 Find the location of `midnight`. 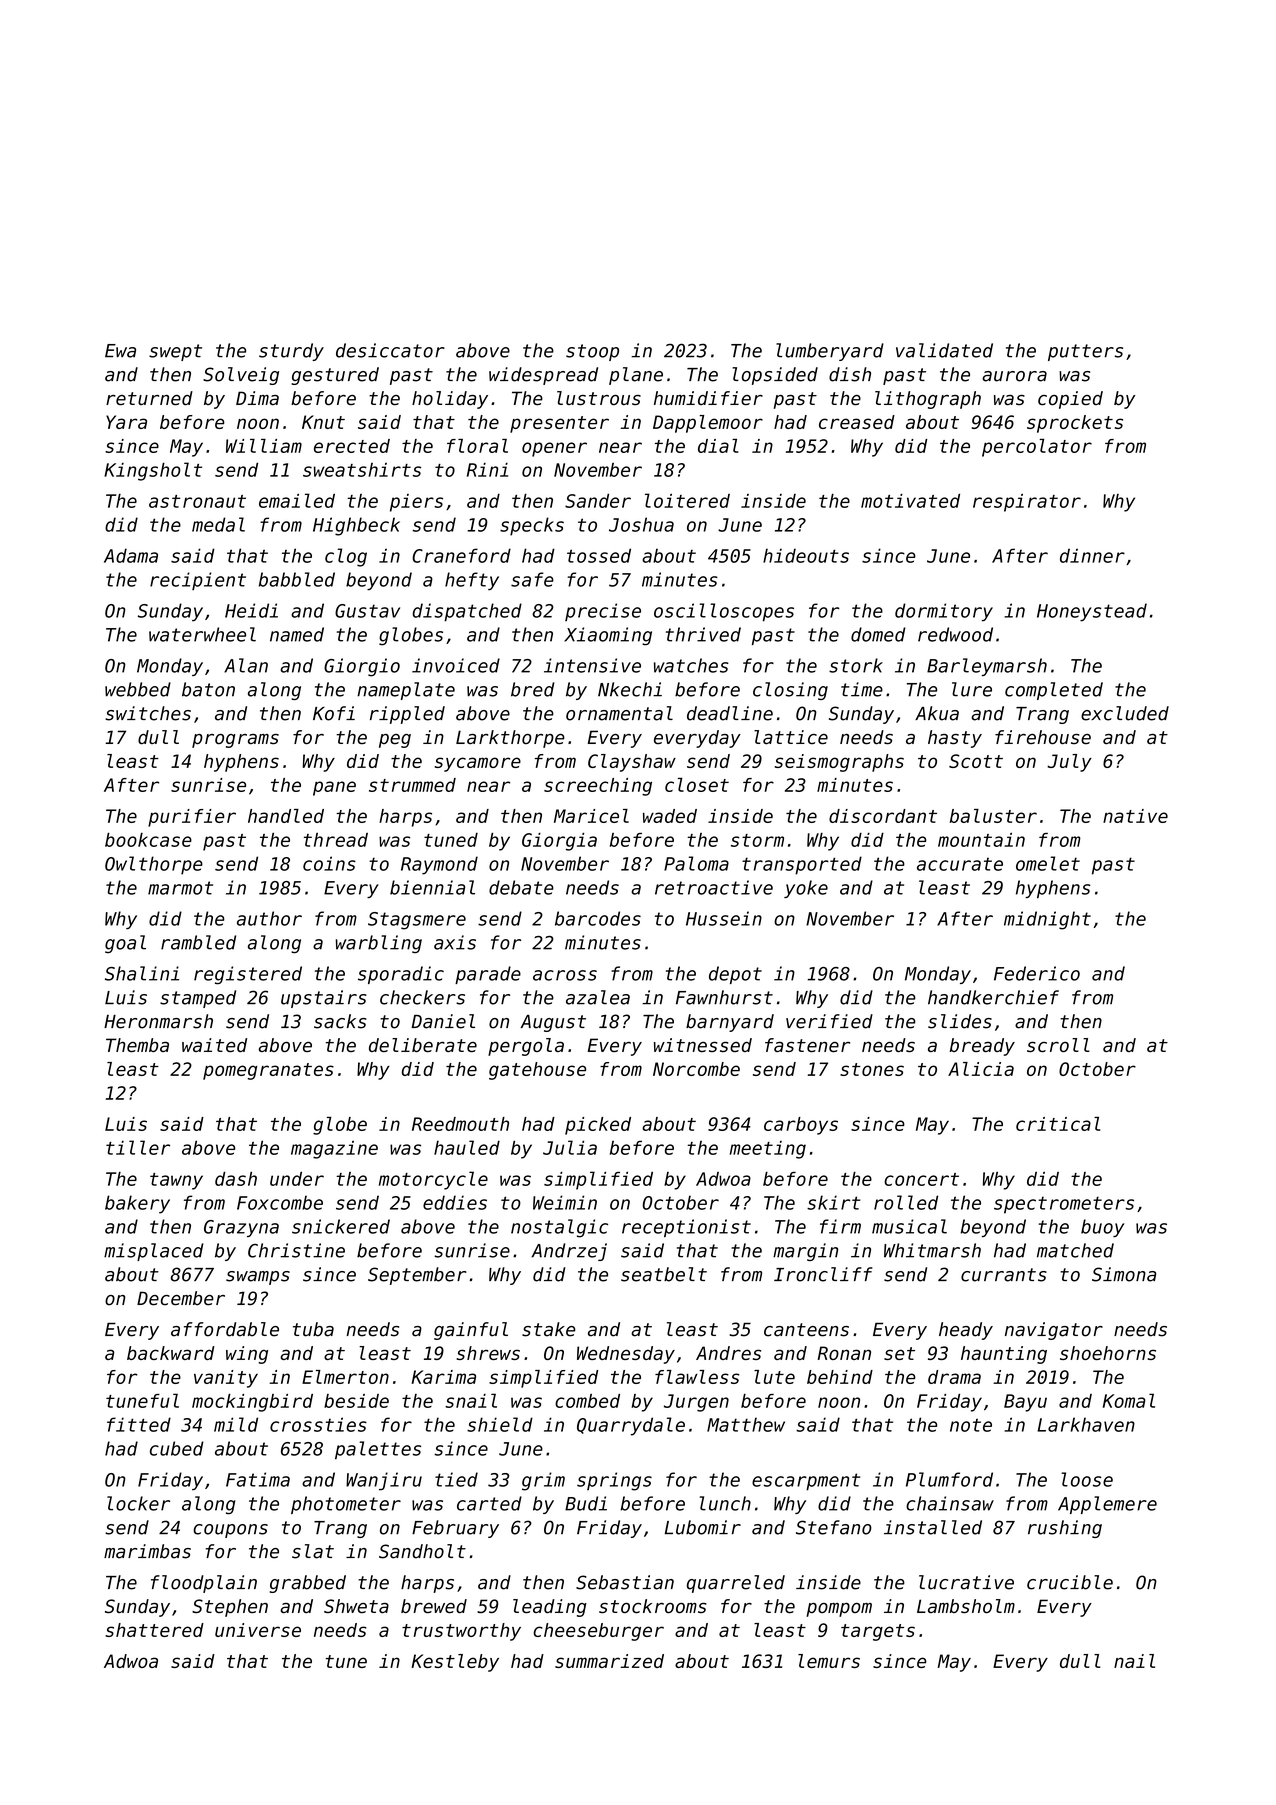

midnight is located at coordinates (1047, 920).
